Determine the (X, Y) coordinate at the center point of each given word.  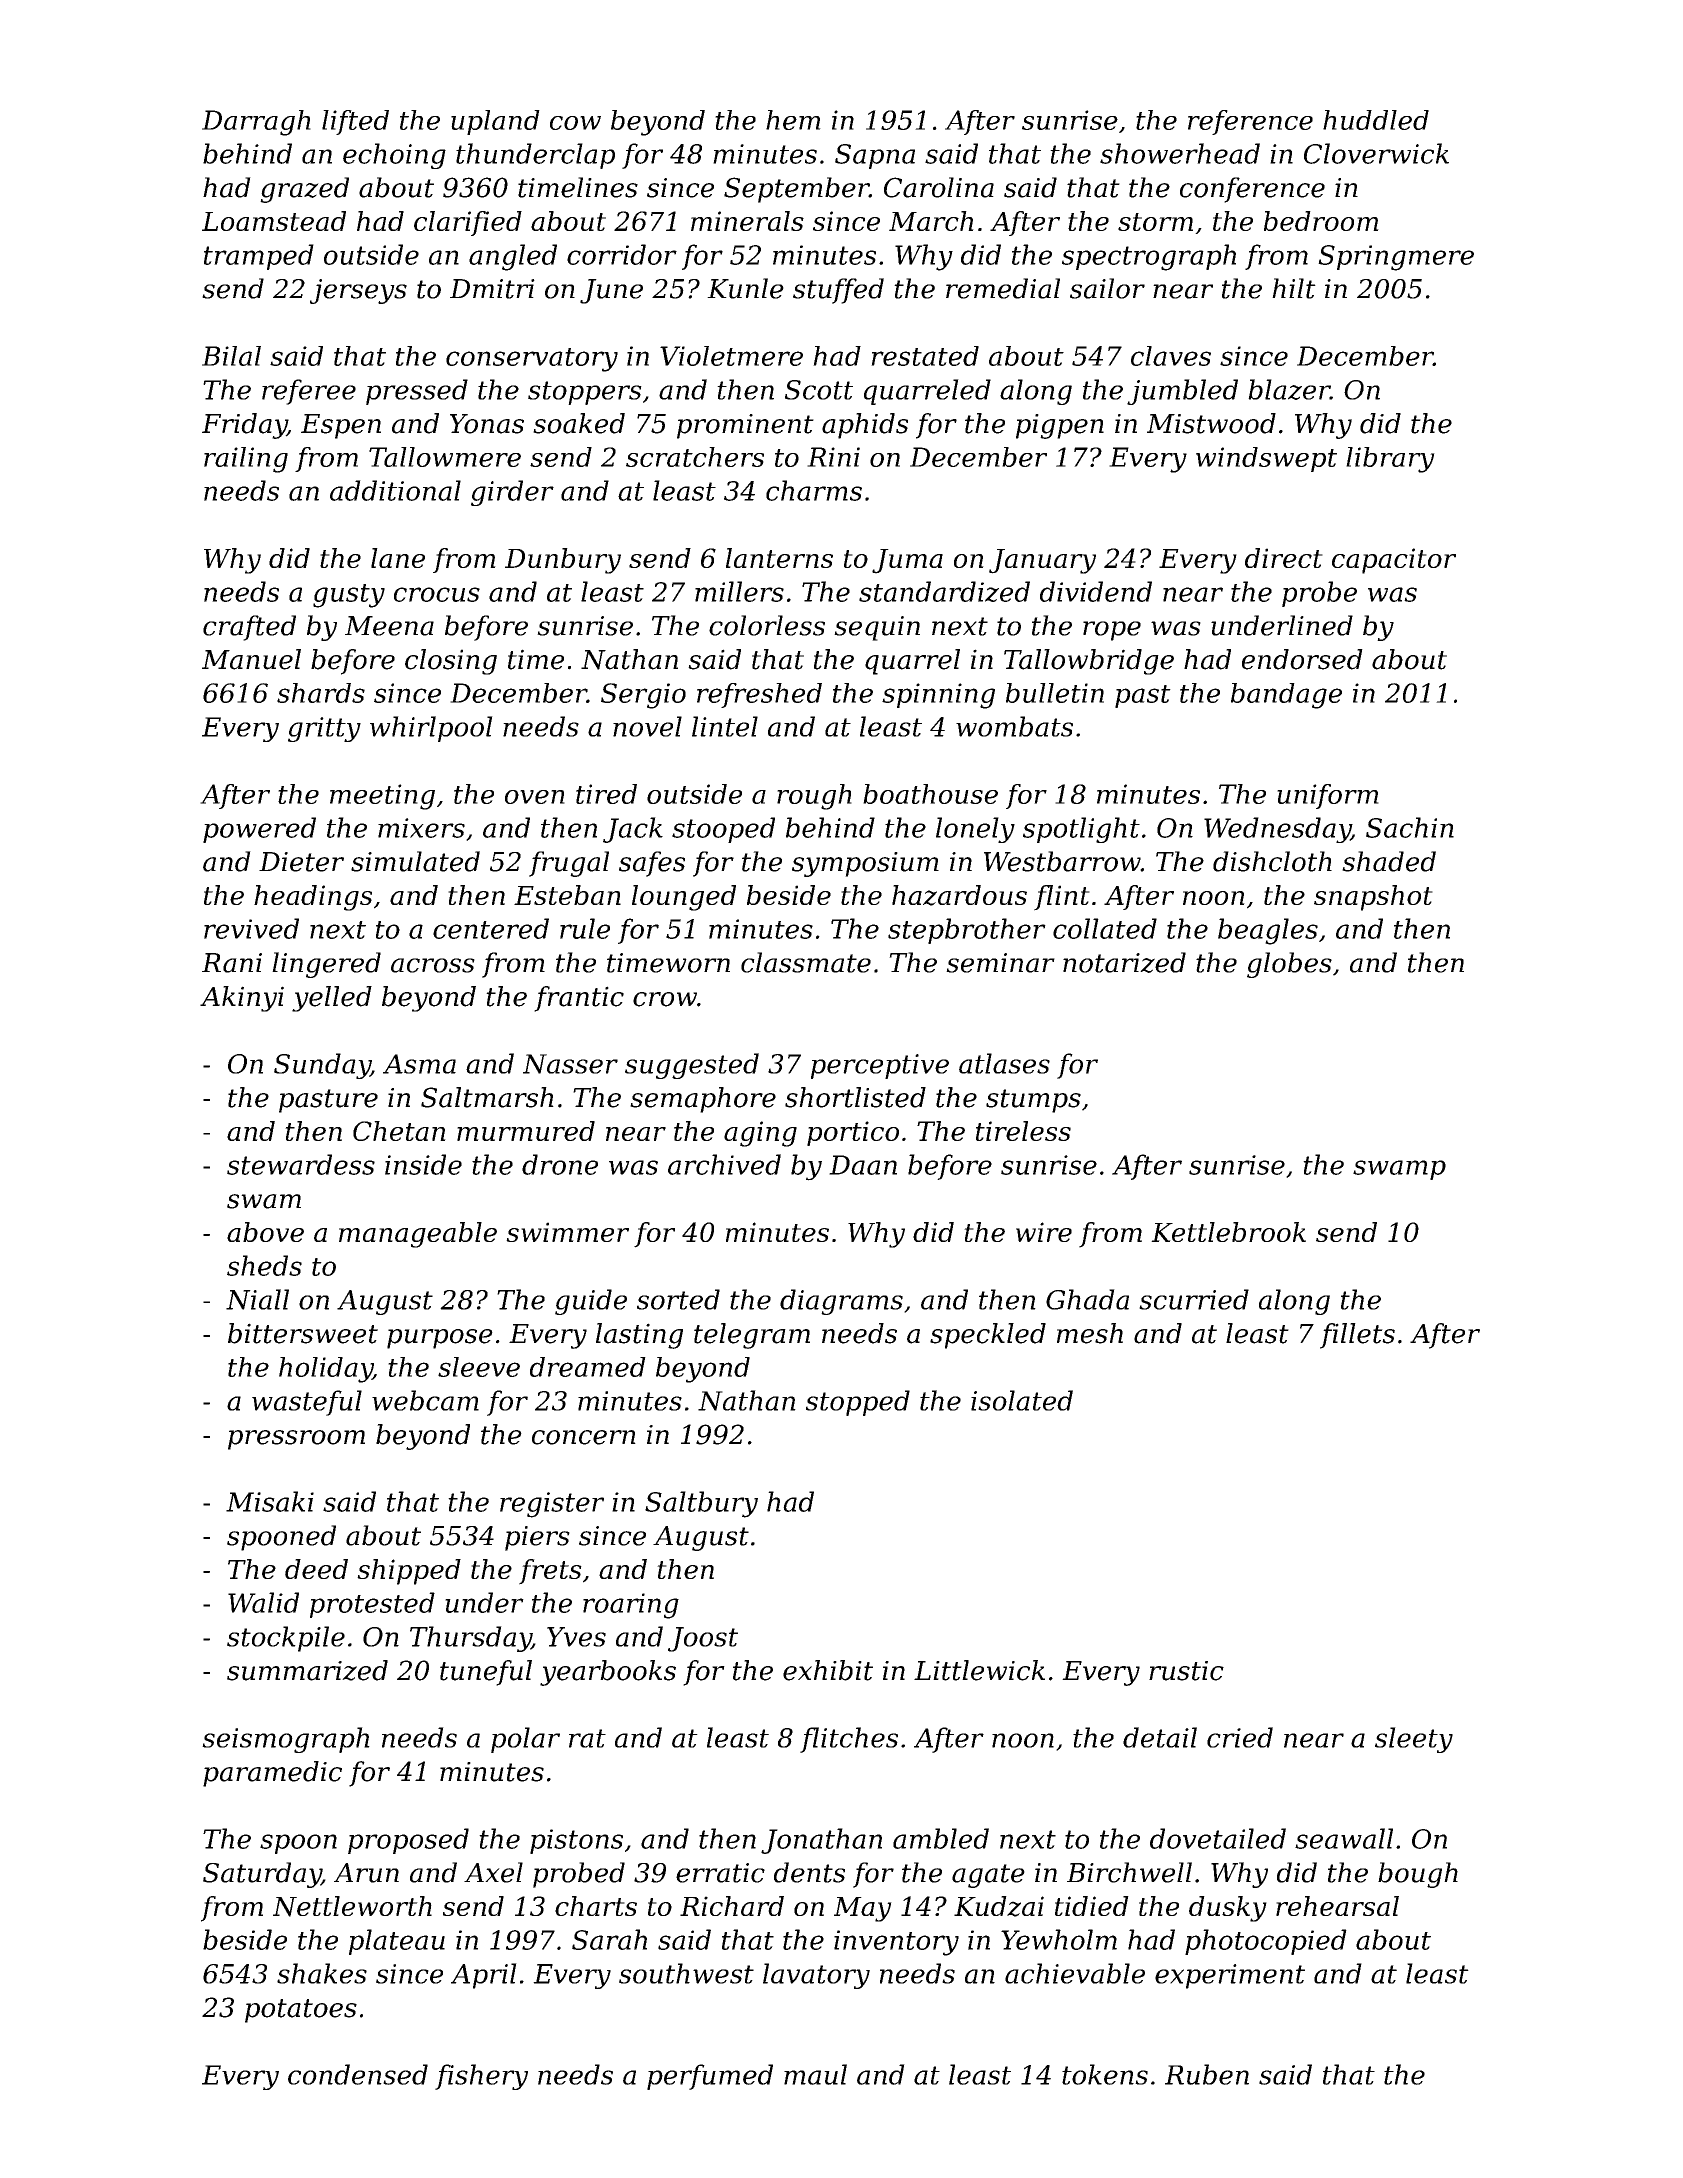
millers (739, 591)
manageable (418, 1235)
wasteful (307, 1403)
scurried (1194, 1299)
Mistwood (1211, 423)
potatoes (301, 2011)
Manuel (251, 659)
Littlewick (979, 1670)
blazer (1289, 389)
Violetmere (731, 356)
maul (815, 2074)
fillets (1357, 1336)
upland (495, 122)
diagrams (841, 1302)
